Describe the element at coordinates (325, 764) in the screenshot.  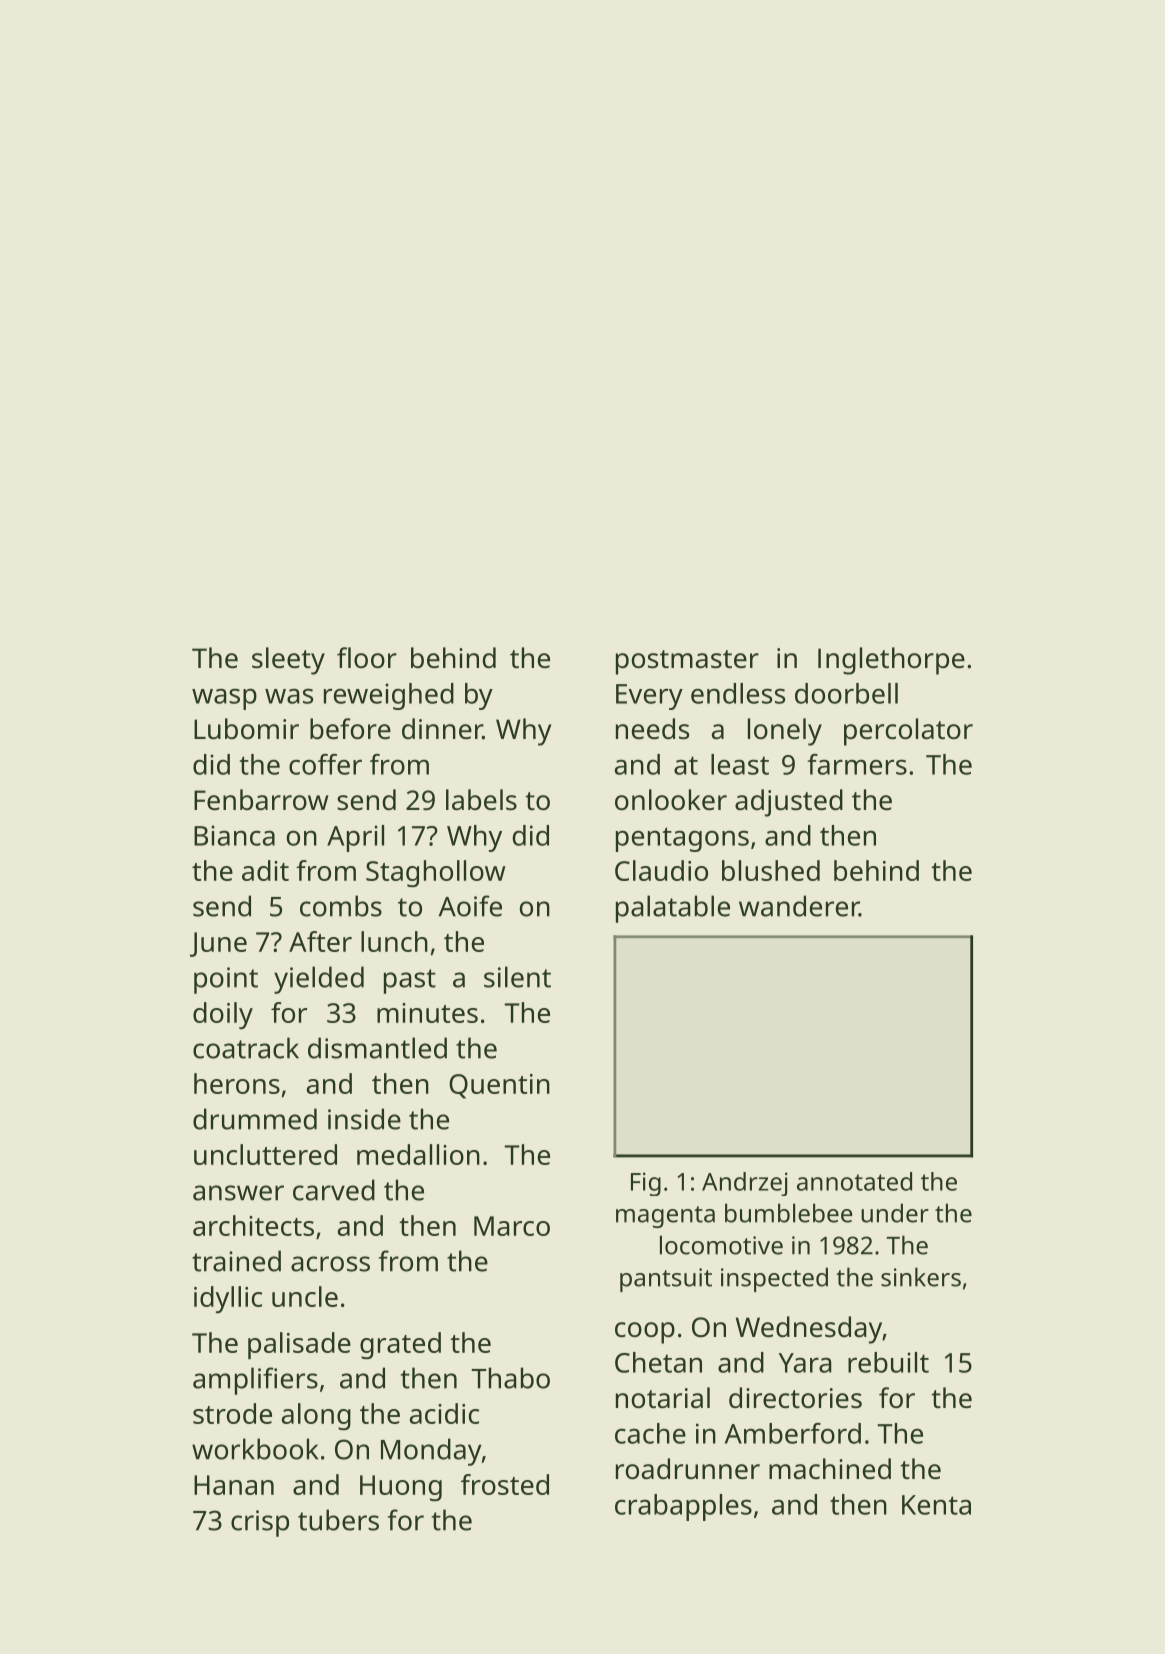
I see `coffer` at that location.
